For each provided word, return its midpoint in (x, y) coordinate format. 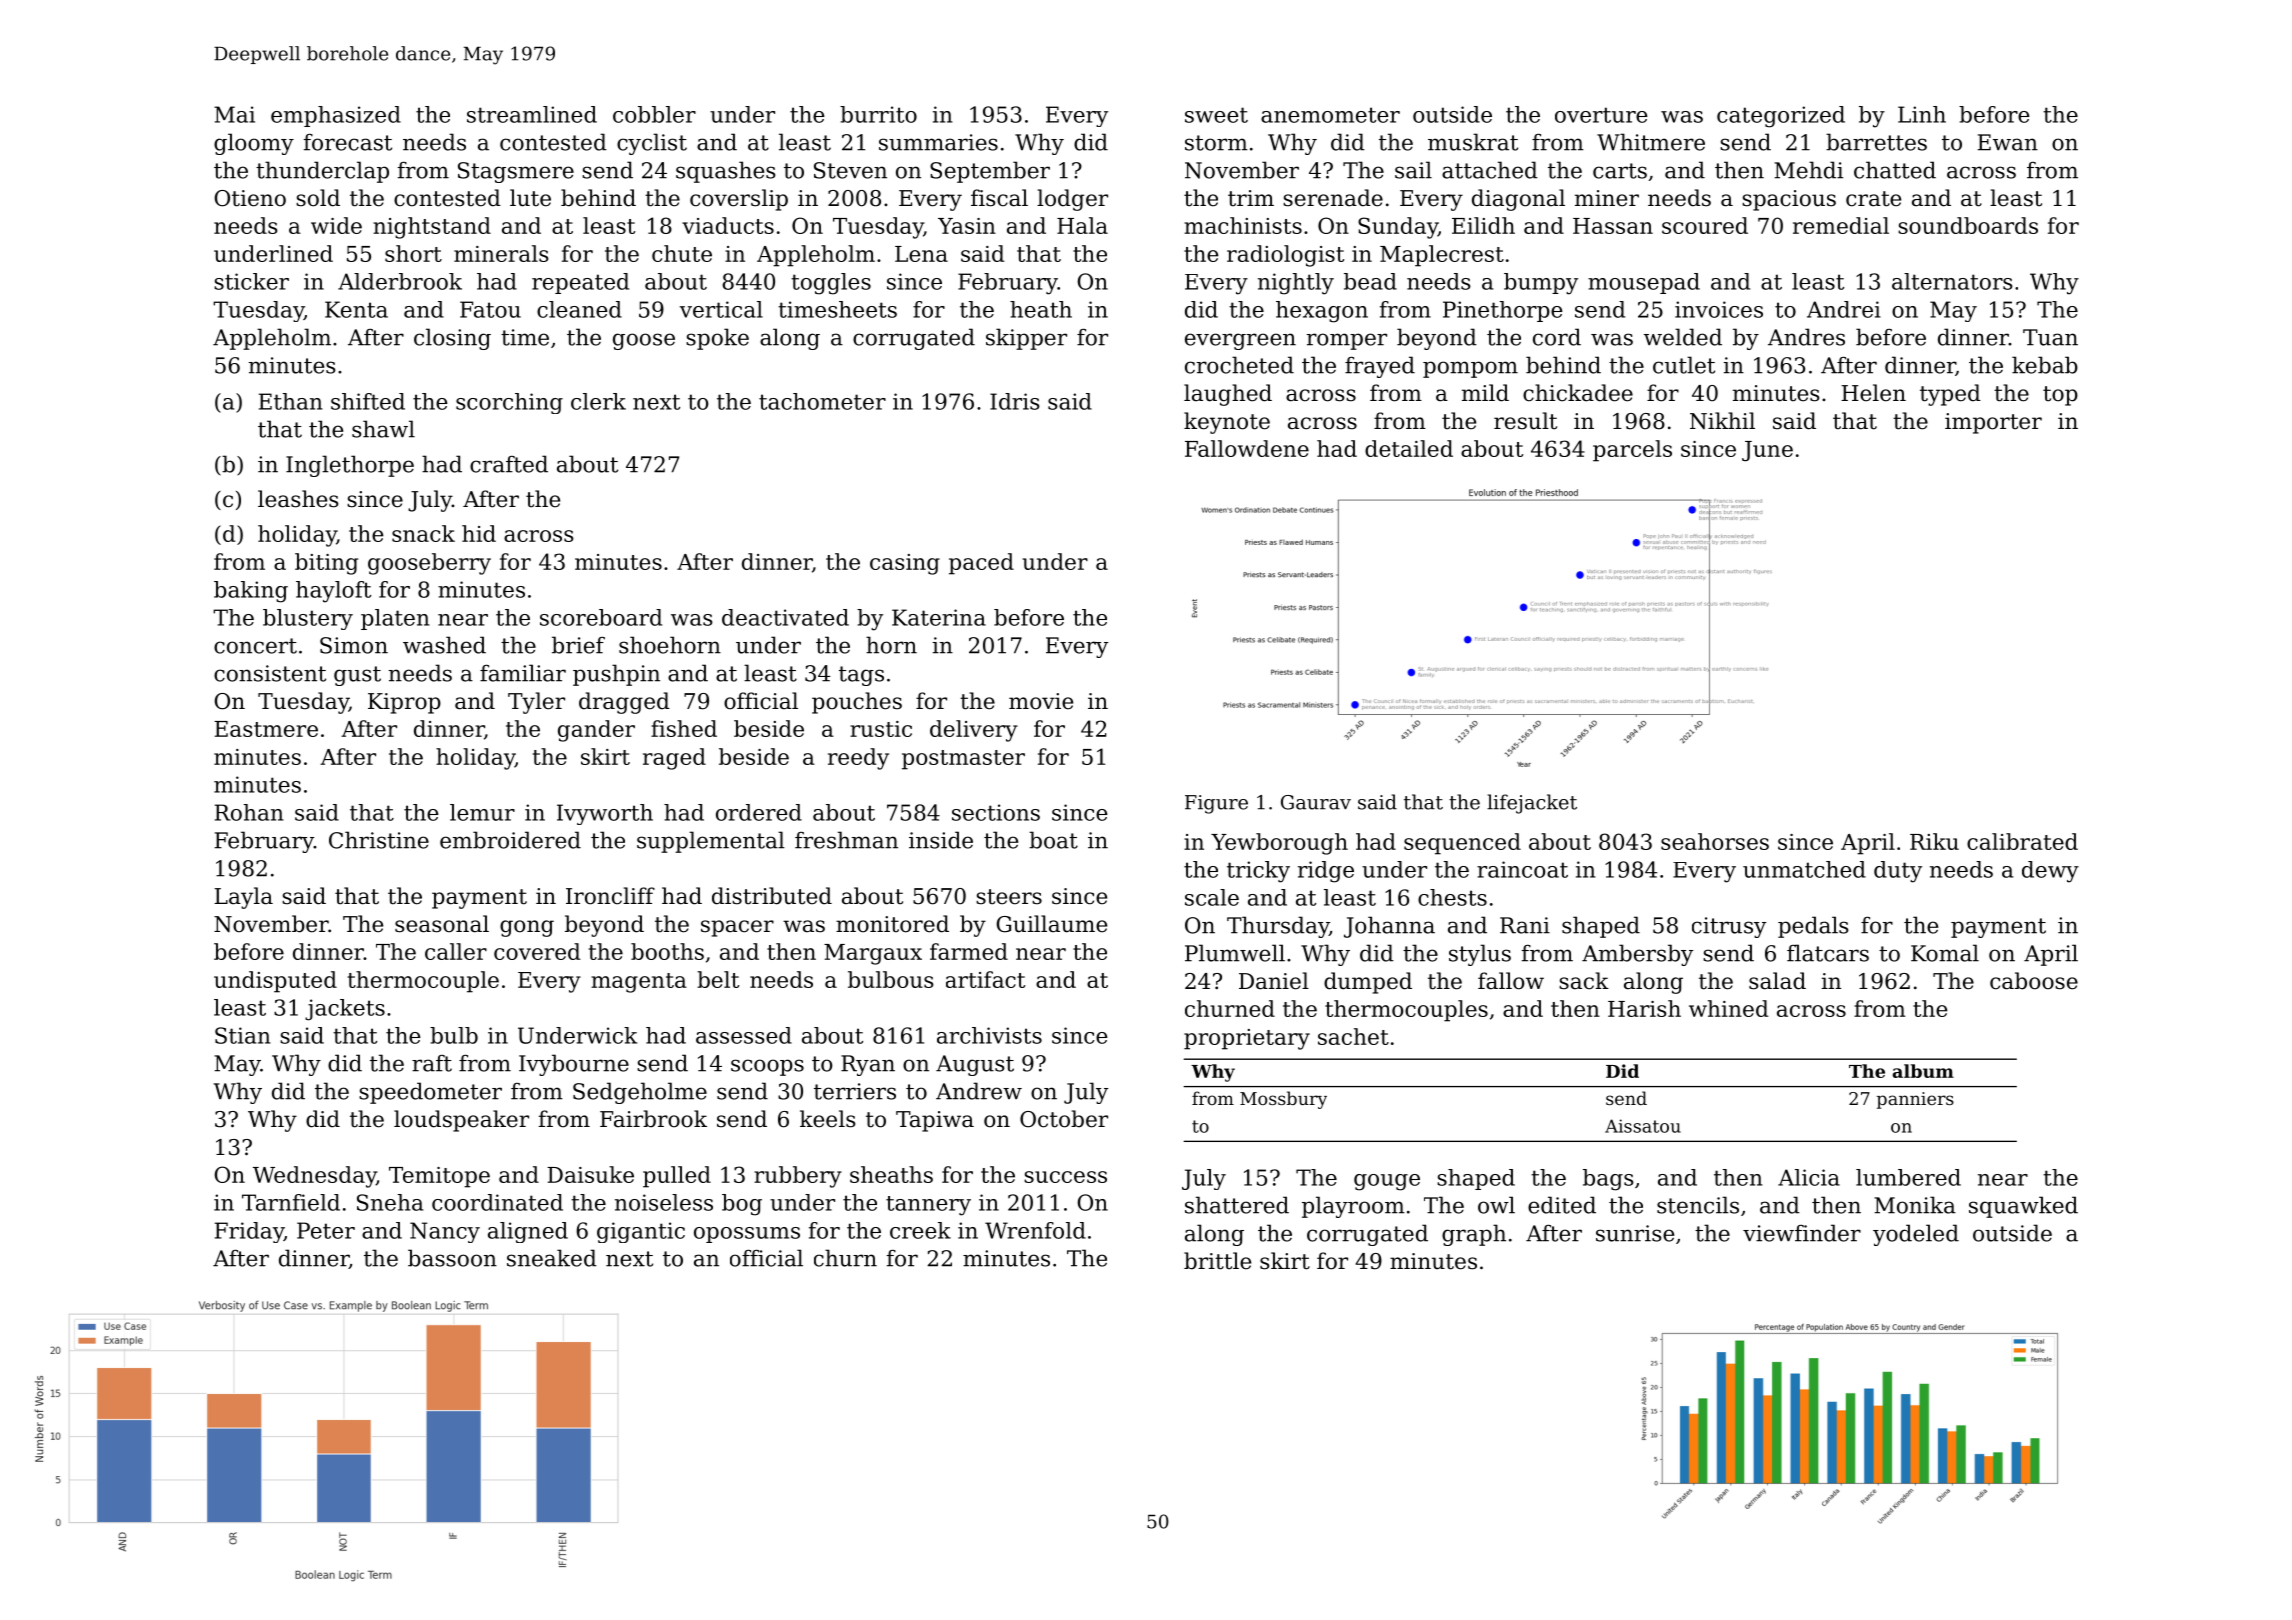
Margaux (873, 954)
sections (996, 812)
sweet (1216, 115)
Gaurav (1316, 802)
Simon (354, 645)
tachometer (822, 401)
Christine (379, 840)
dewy (2050, 872)
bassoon (452, 1258)
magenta (639, 983)
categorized (1781, 117)
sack (1584, 981)
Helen (1873, 393)
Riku (1934, 841)
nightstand (432, 228)
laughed (1228, 395)
